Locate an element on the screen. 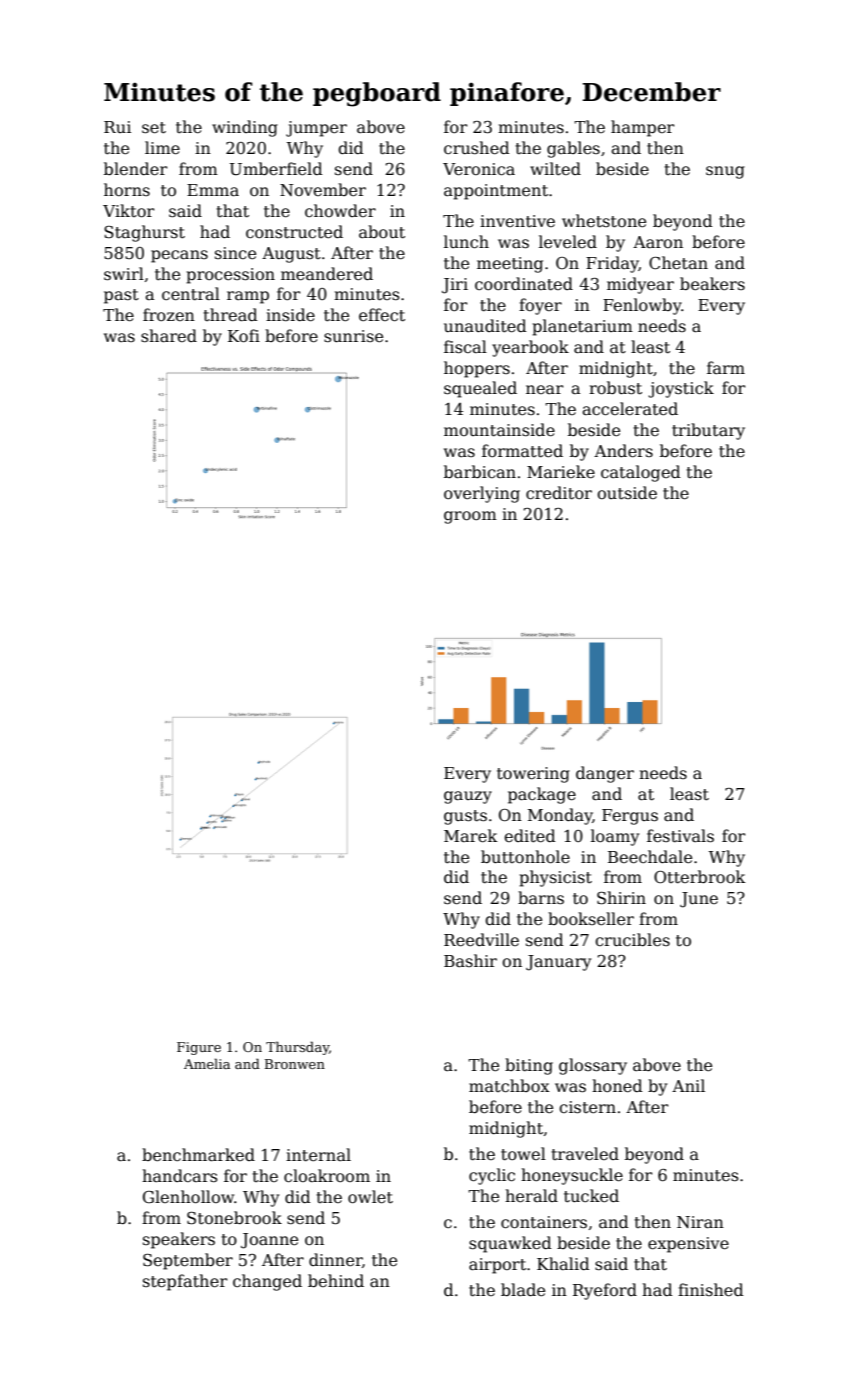  glossary is located at coordinates (593, 1066).
